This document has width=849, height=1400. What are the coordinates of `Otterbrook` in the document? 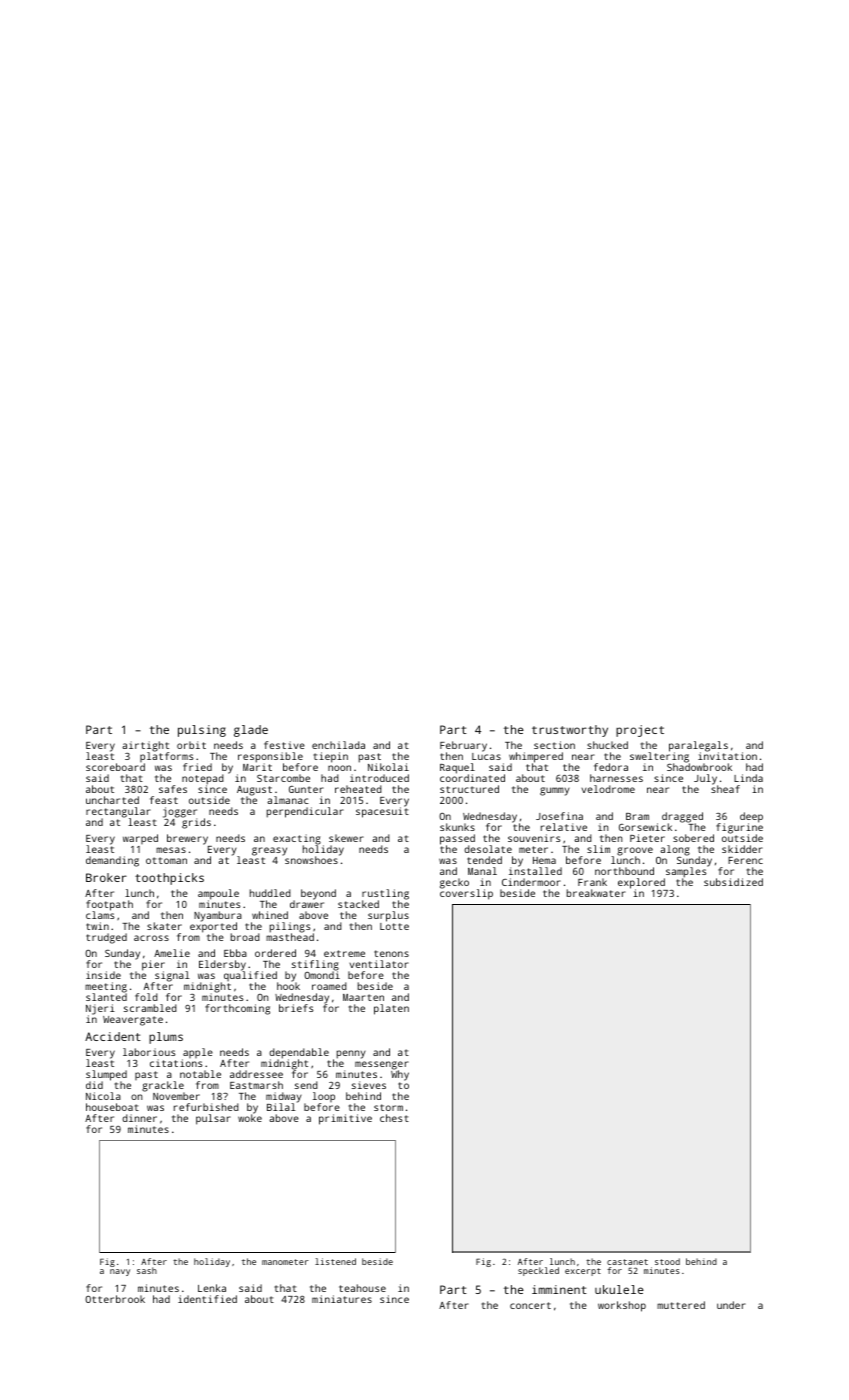 It's located at (115, 1299).
